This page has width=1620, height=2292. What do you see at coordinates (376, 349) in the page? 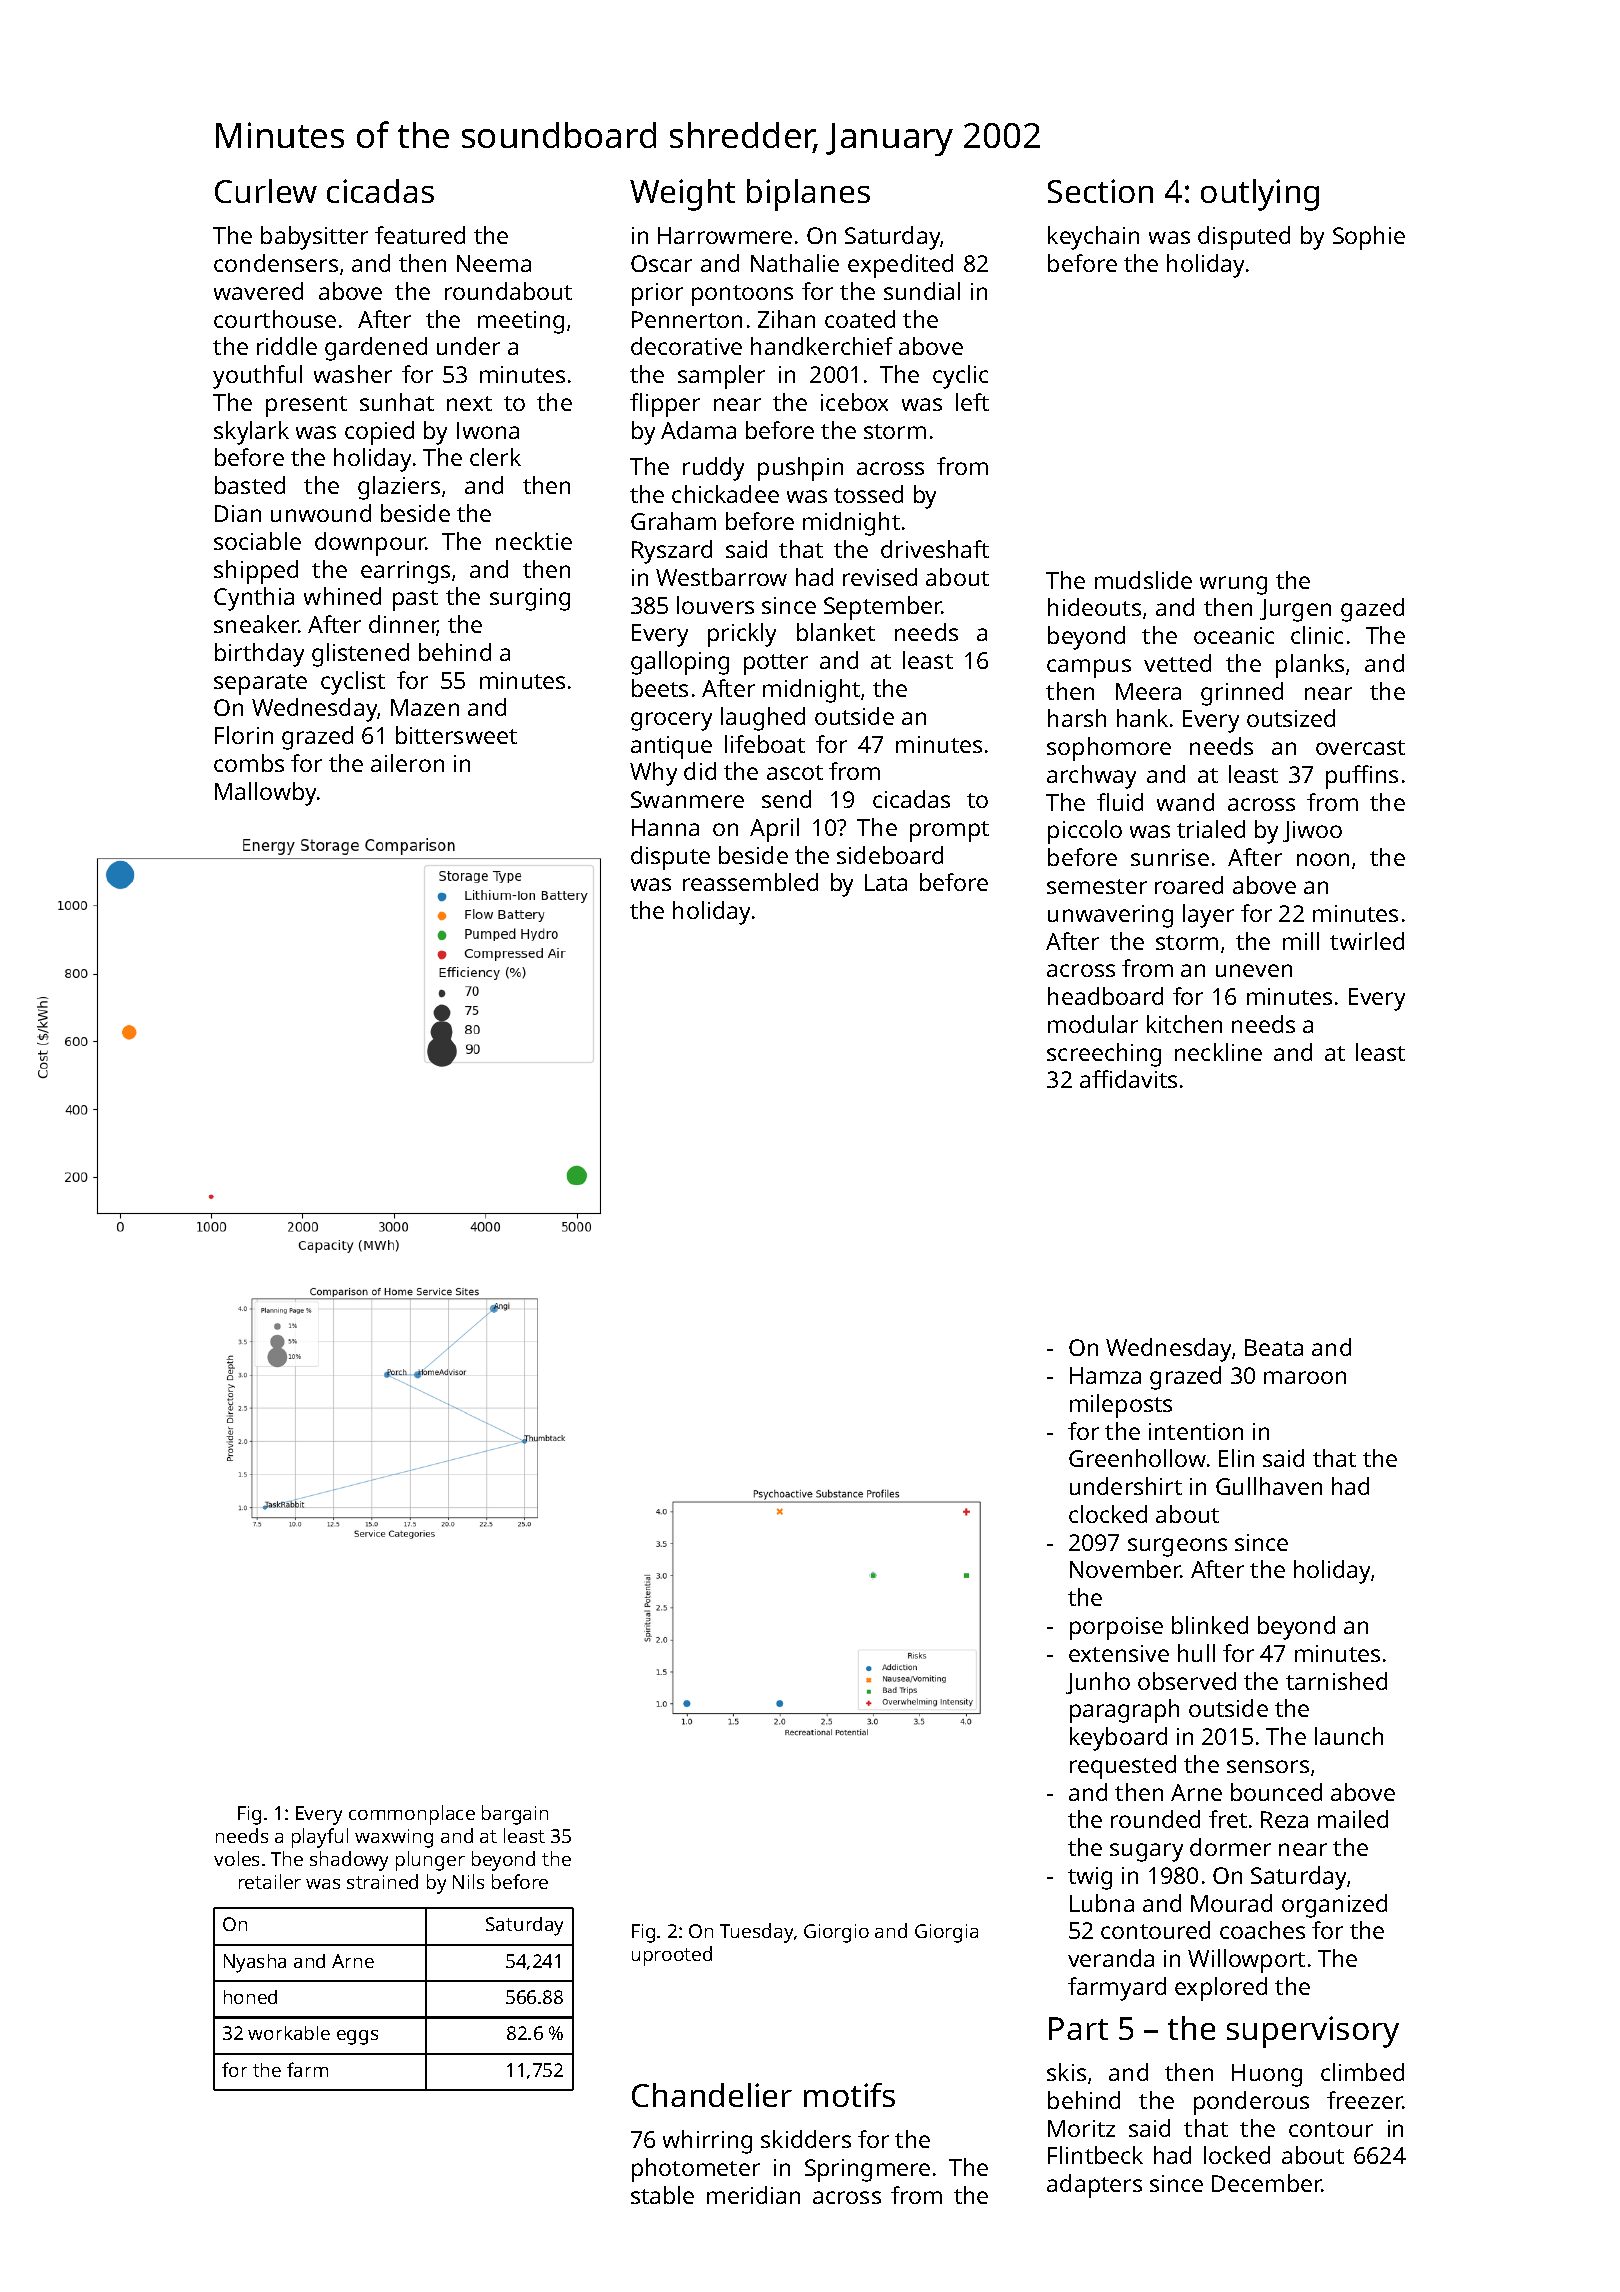
I see `gardened` at bounding box center [376, 349].
